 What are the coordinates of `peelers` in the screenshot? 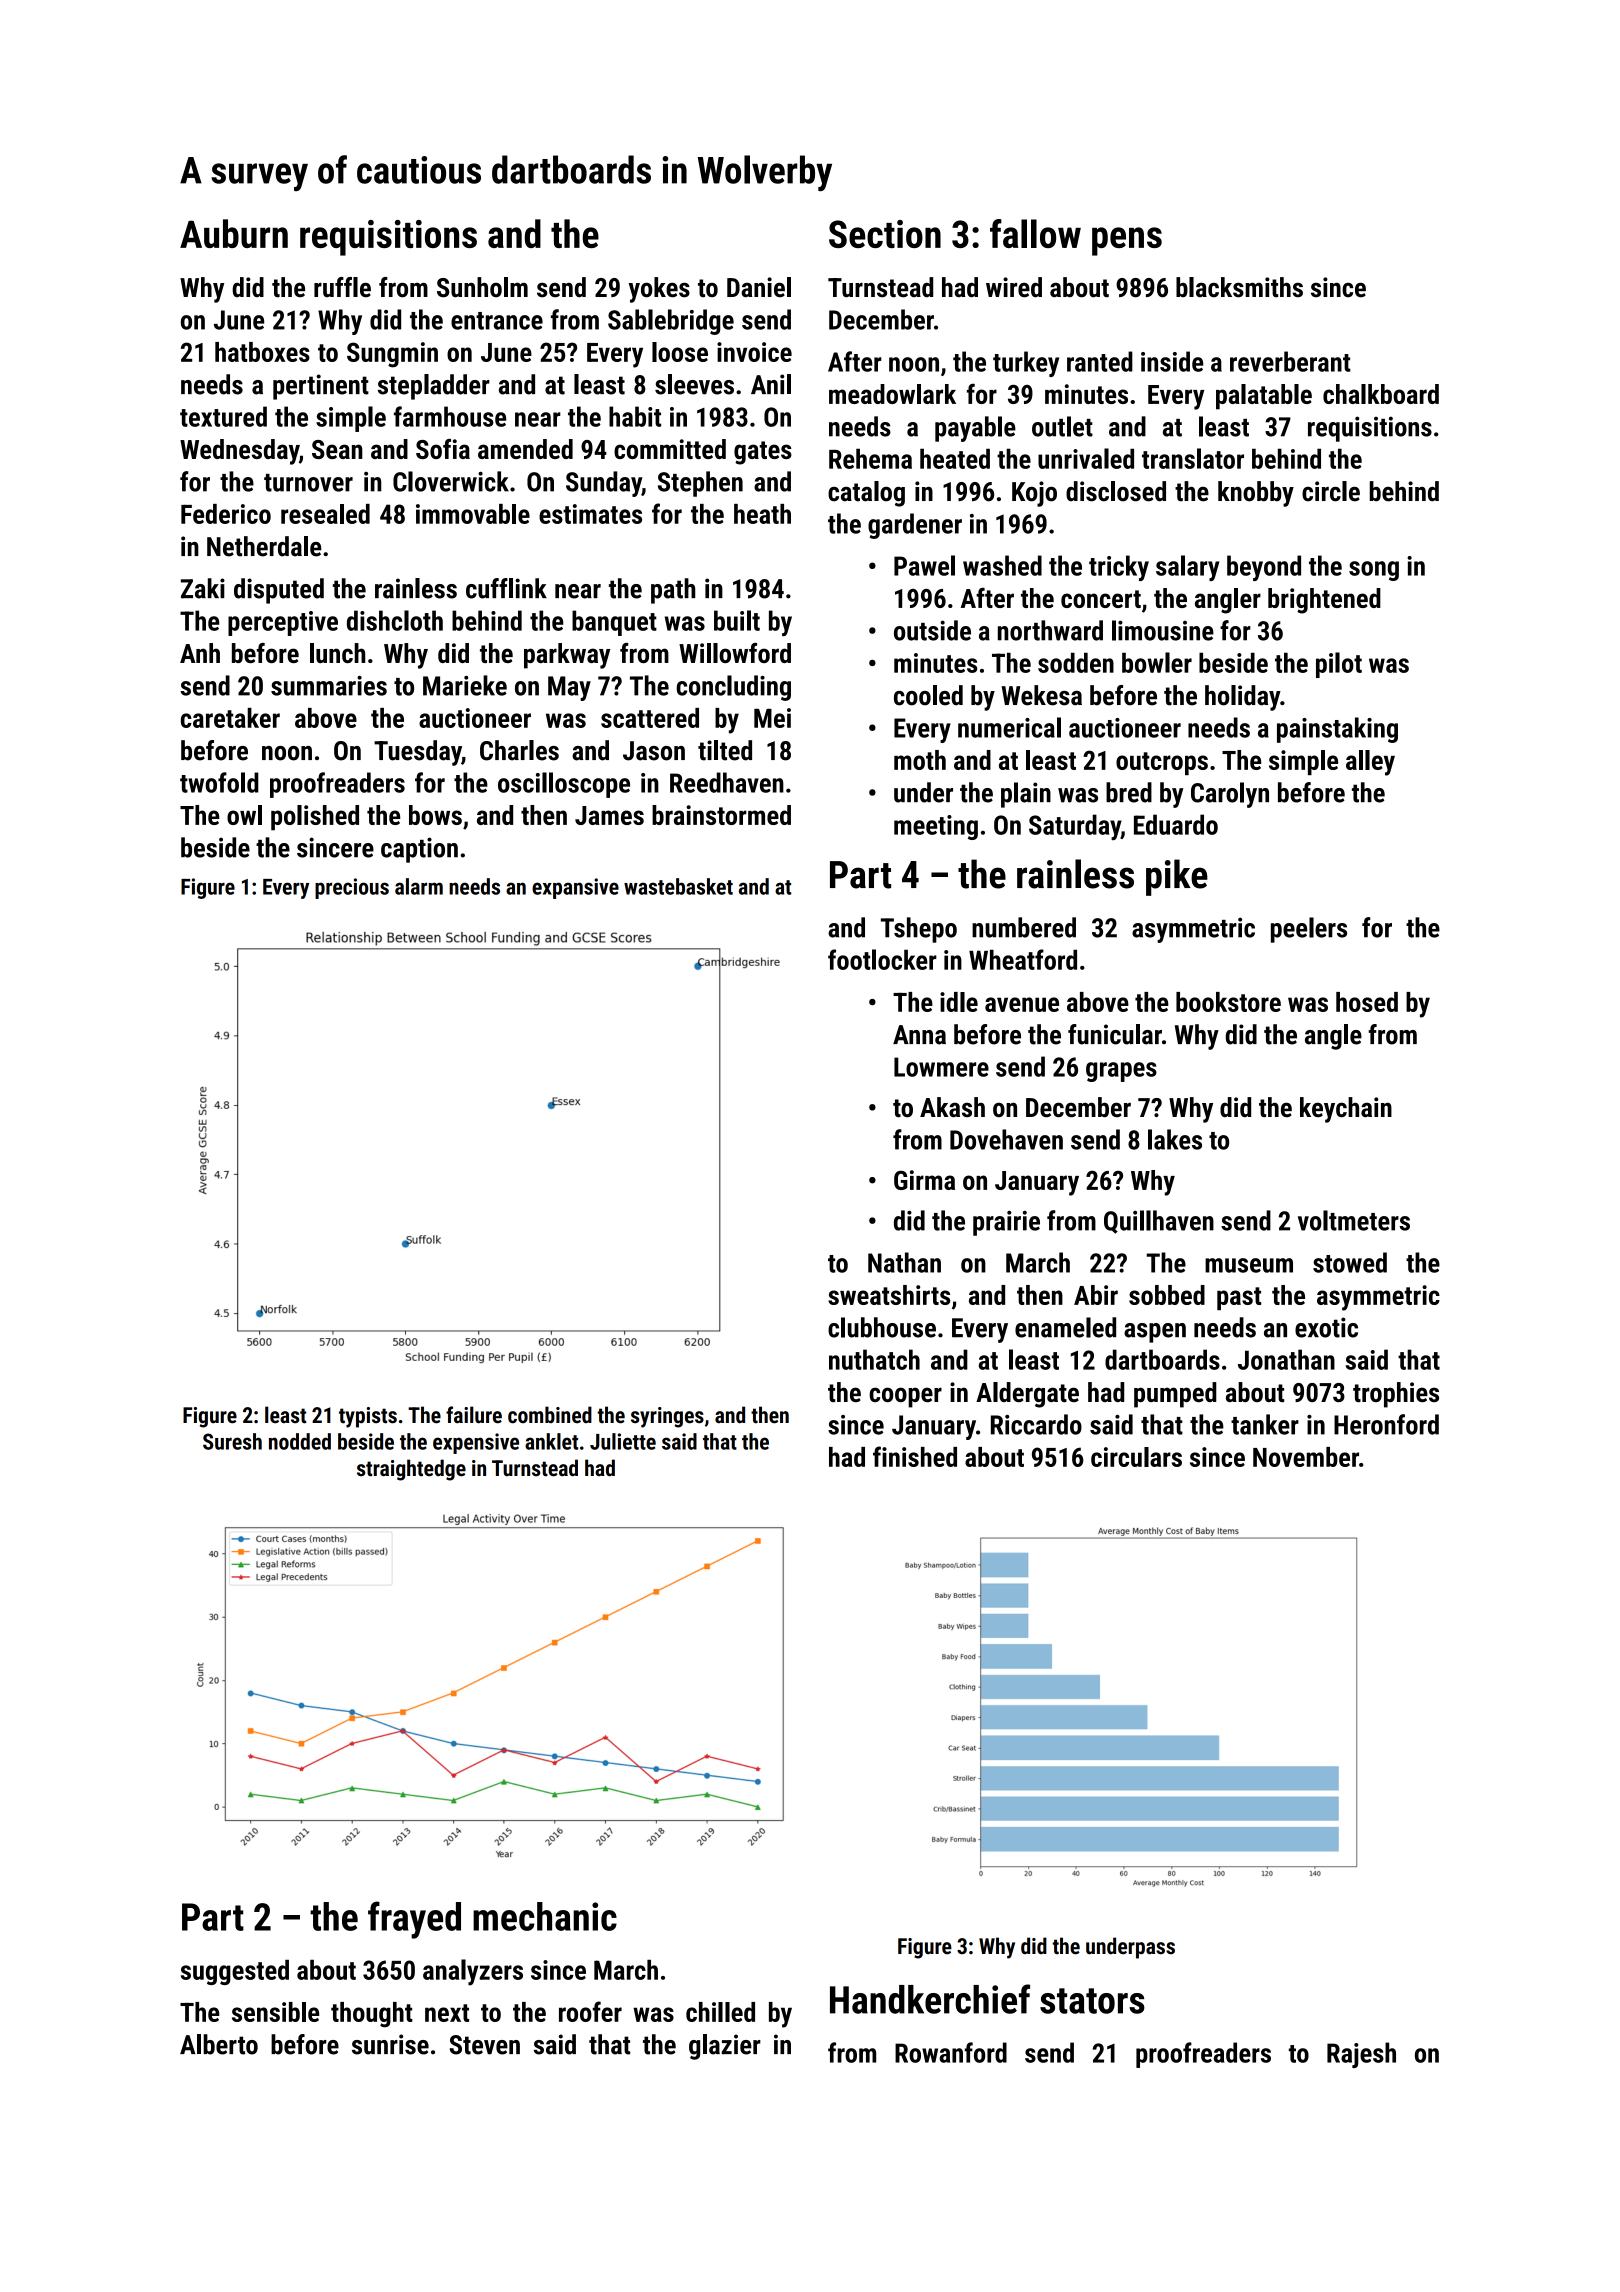 It's located at (1309, 930).
